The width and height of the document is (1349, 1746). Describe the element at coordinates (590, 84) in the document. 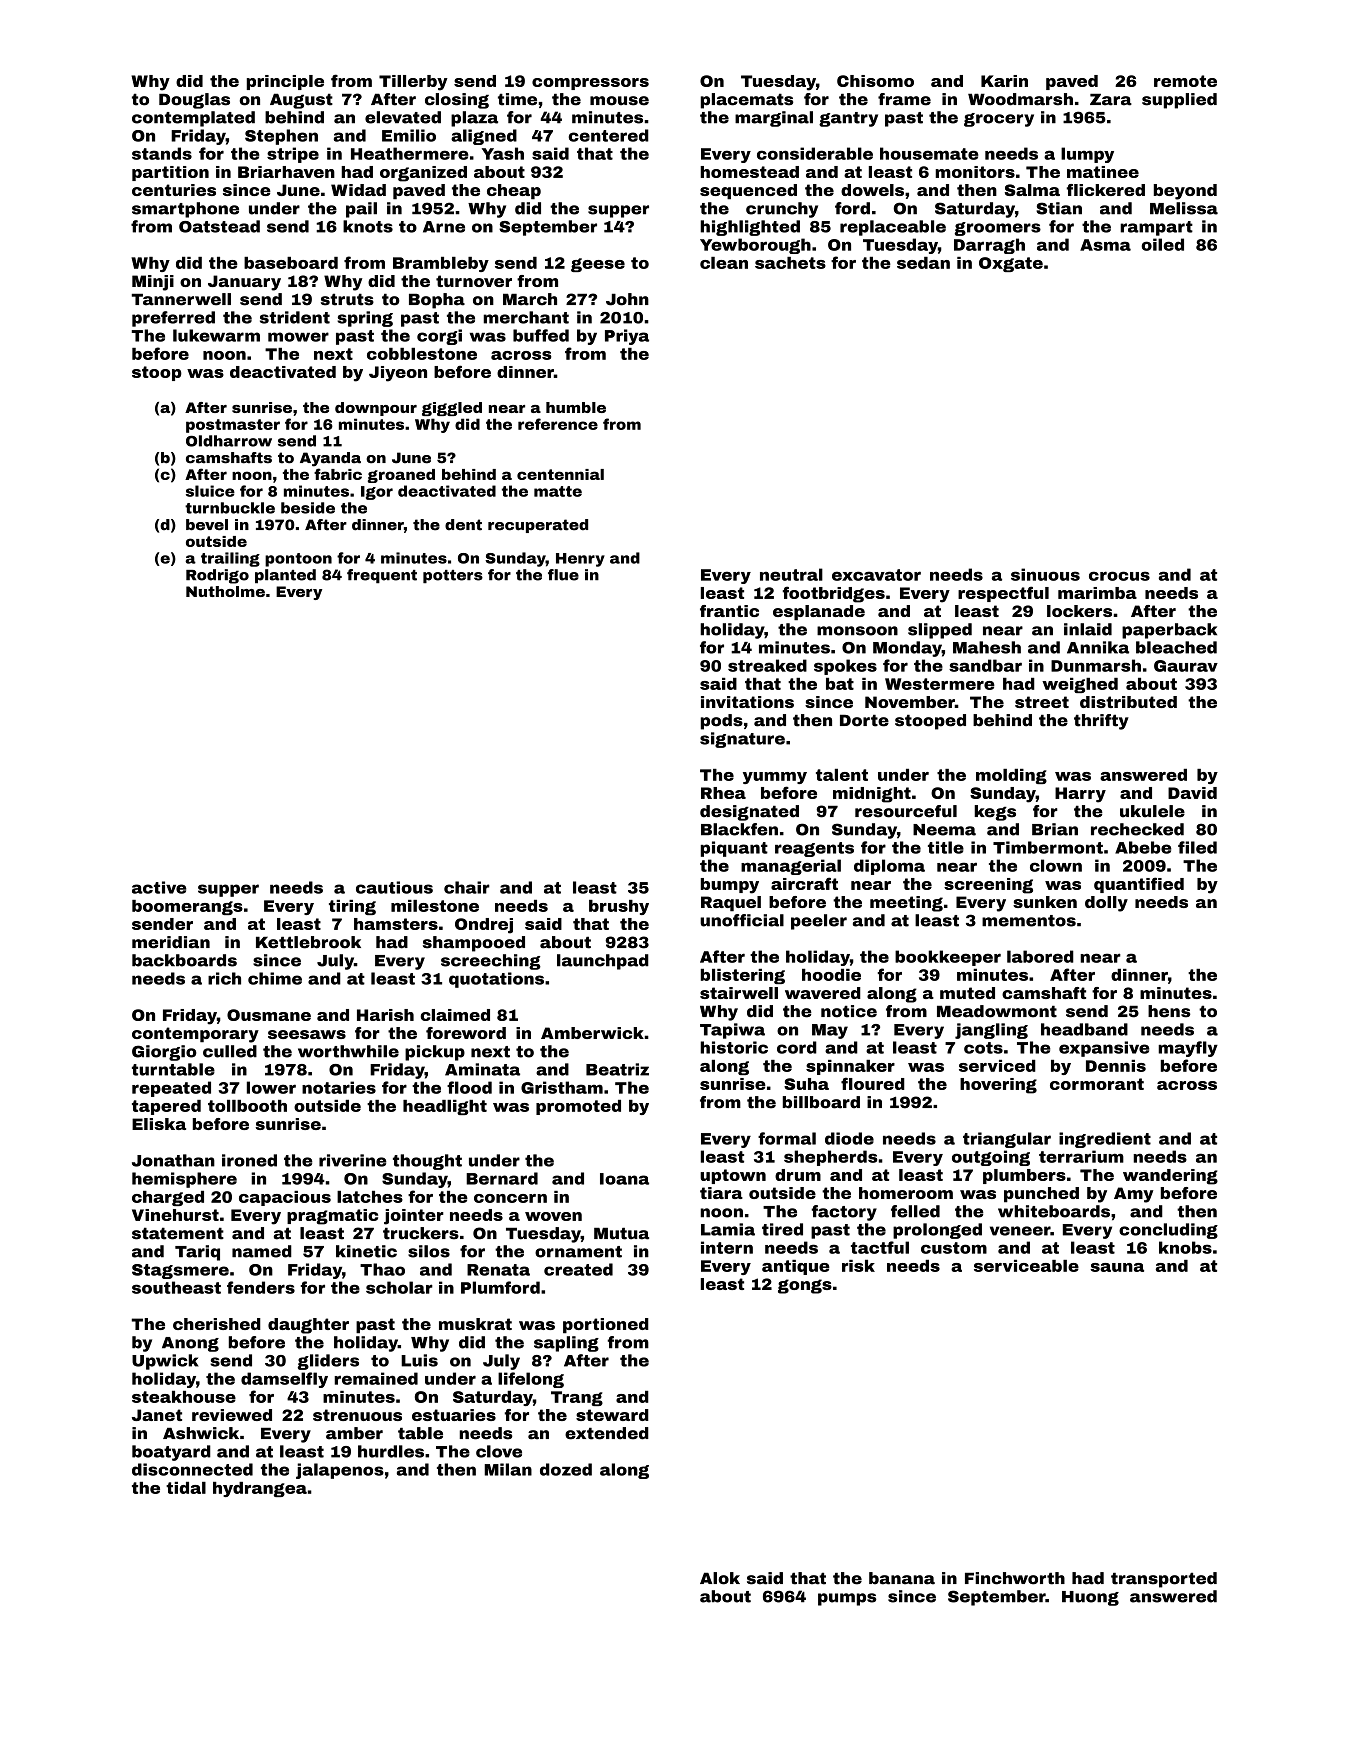

I see `compressors` at that location.
